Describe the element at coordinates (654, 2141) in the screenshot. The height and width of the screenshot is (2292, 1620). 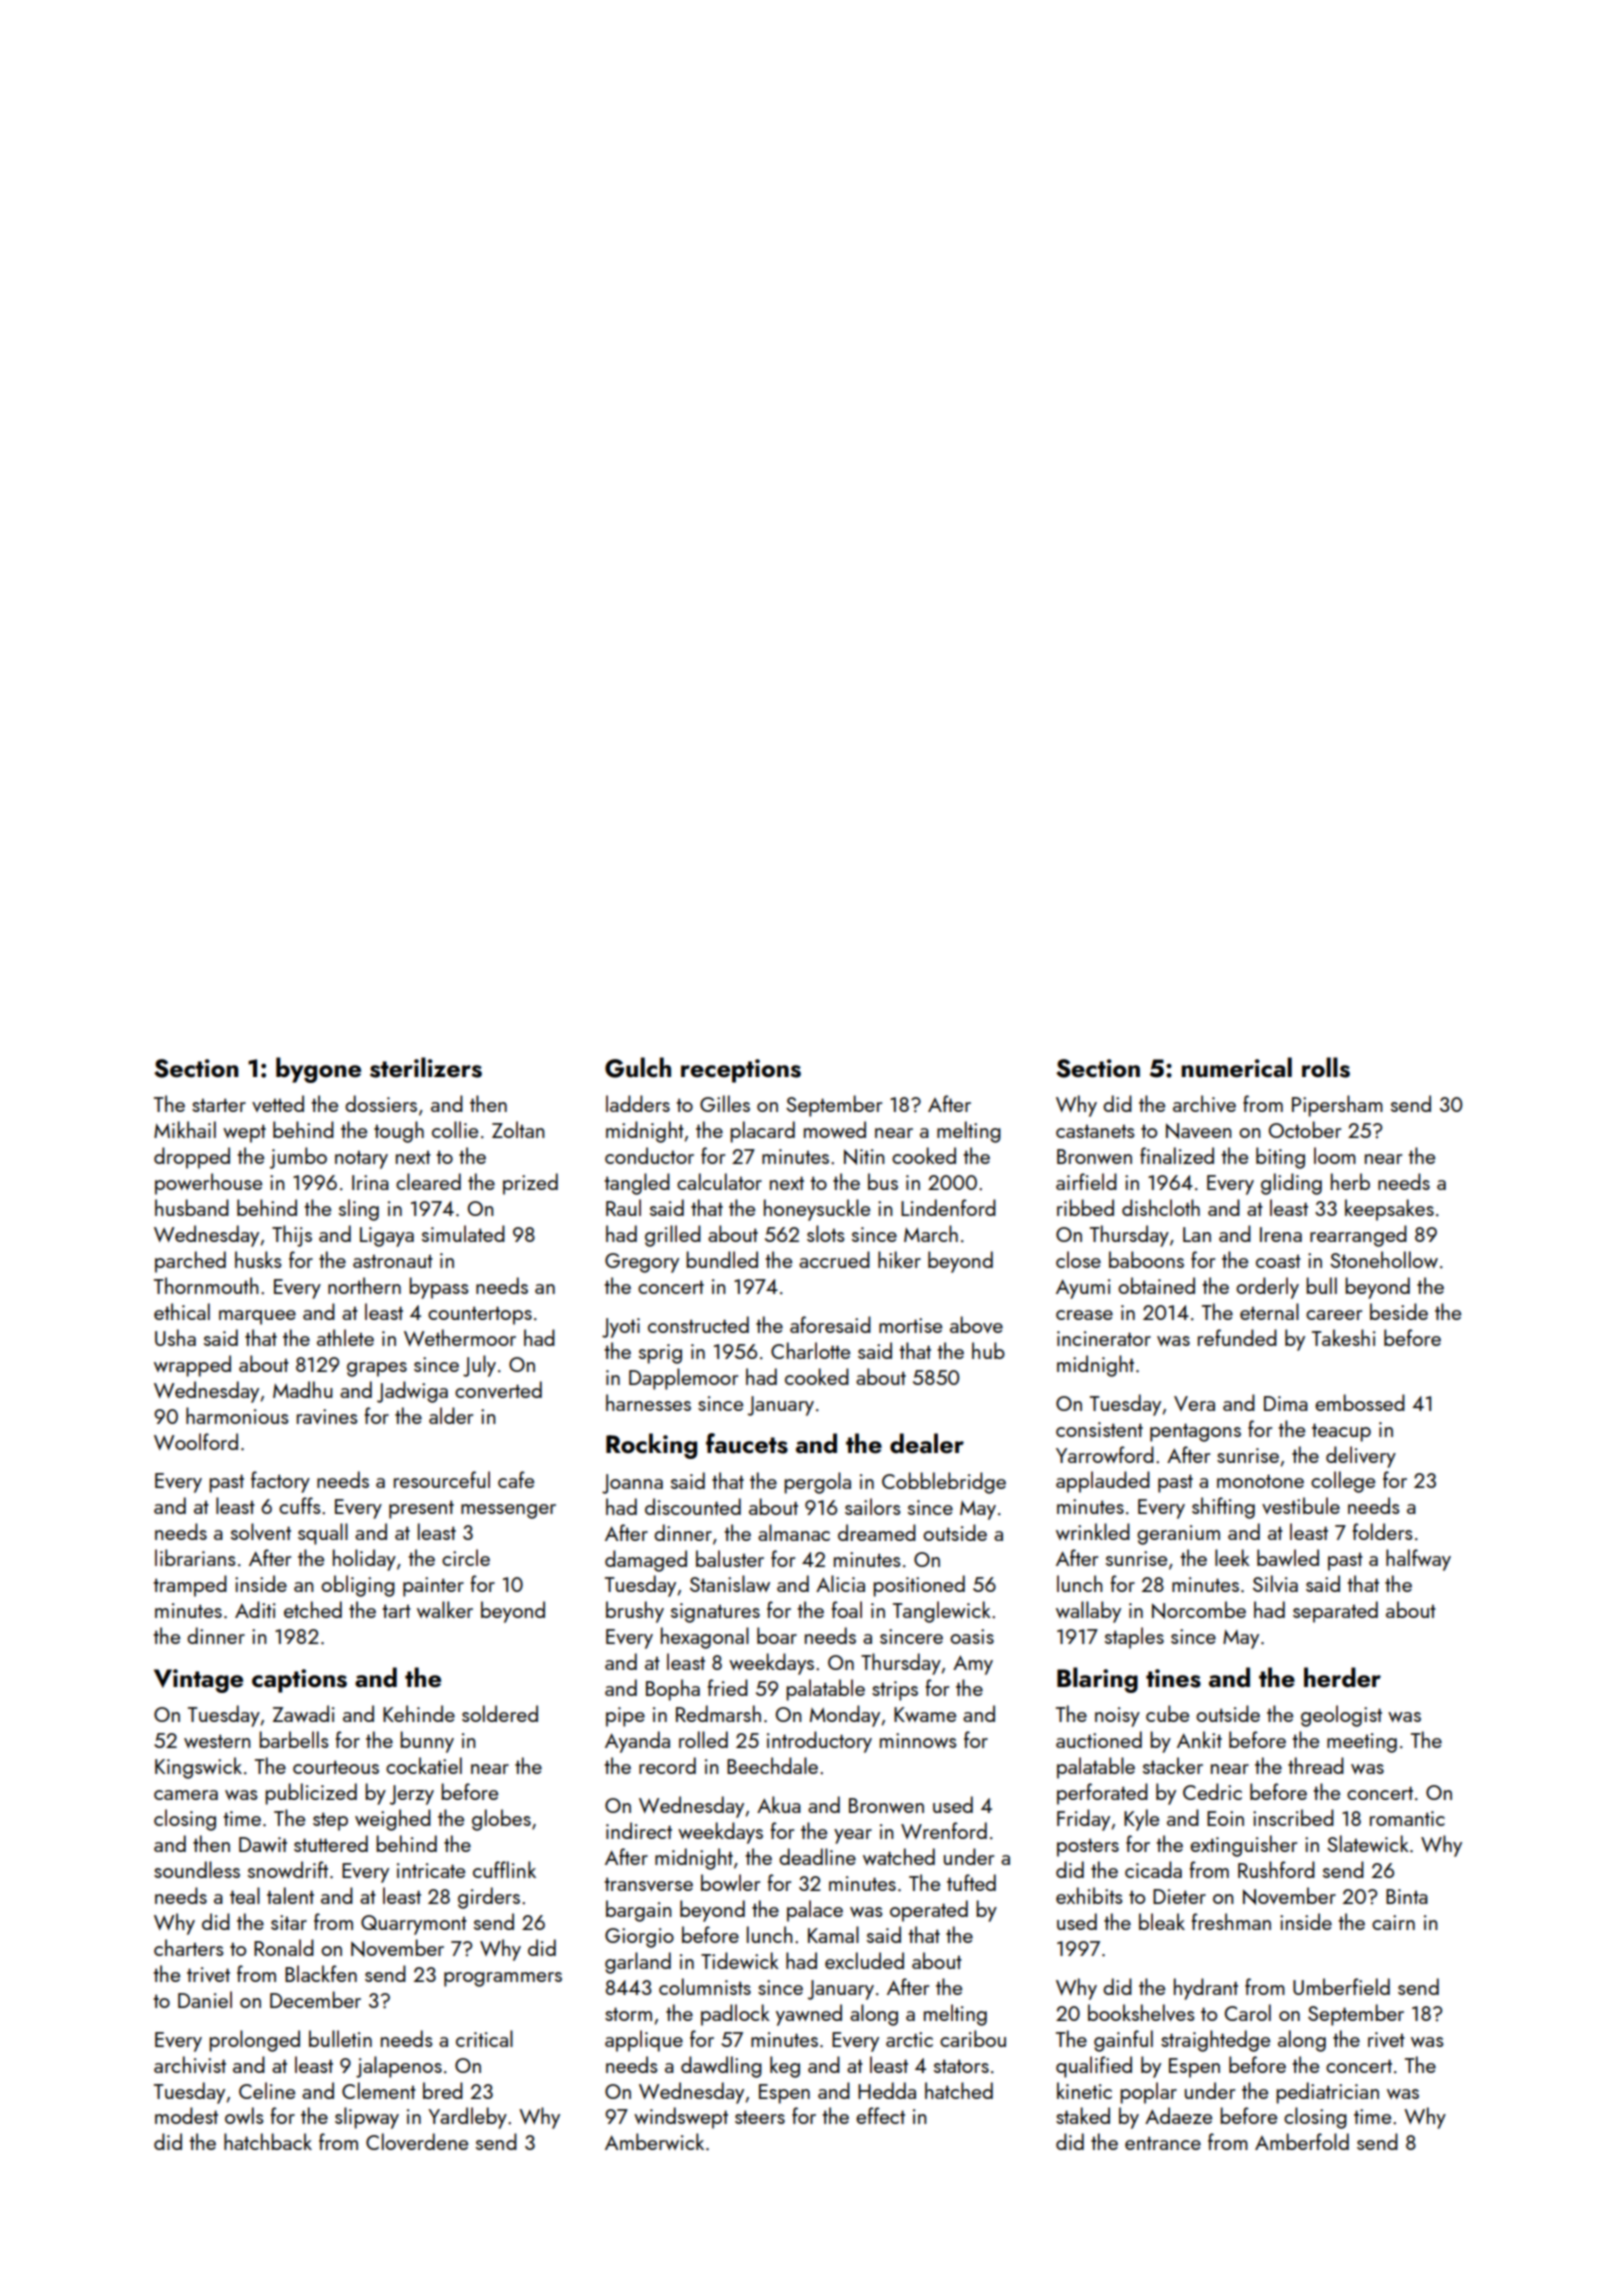
I see `Amberwick` at that location.
